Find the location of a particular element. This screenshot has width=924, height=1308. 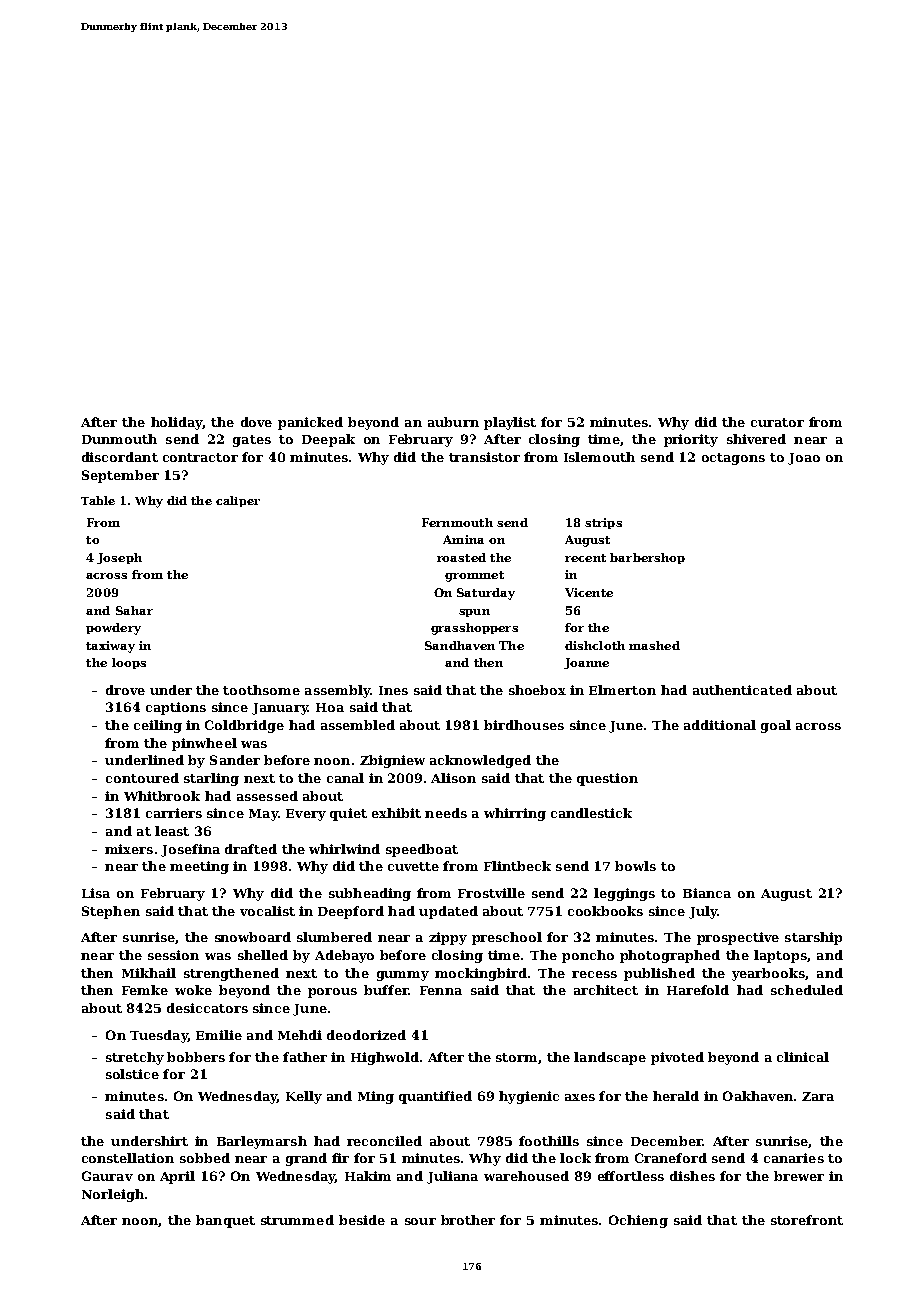

Emilie is located at coordinates (219, 1035).
